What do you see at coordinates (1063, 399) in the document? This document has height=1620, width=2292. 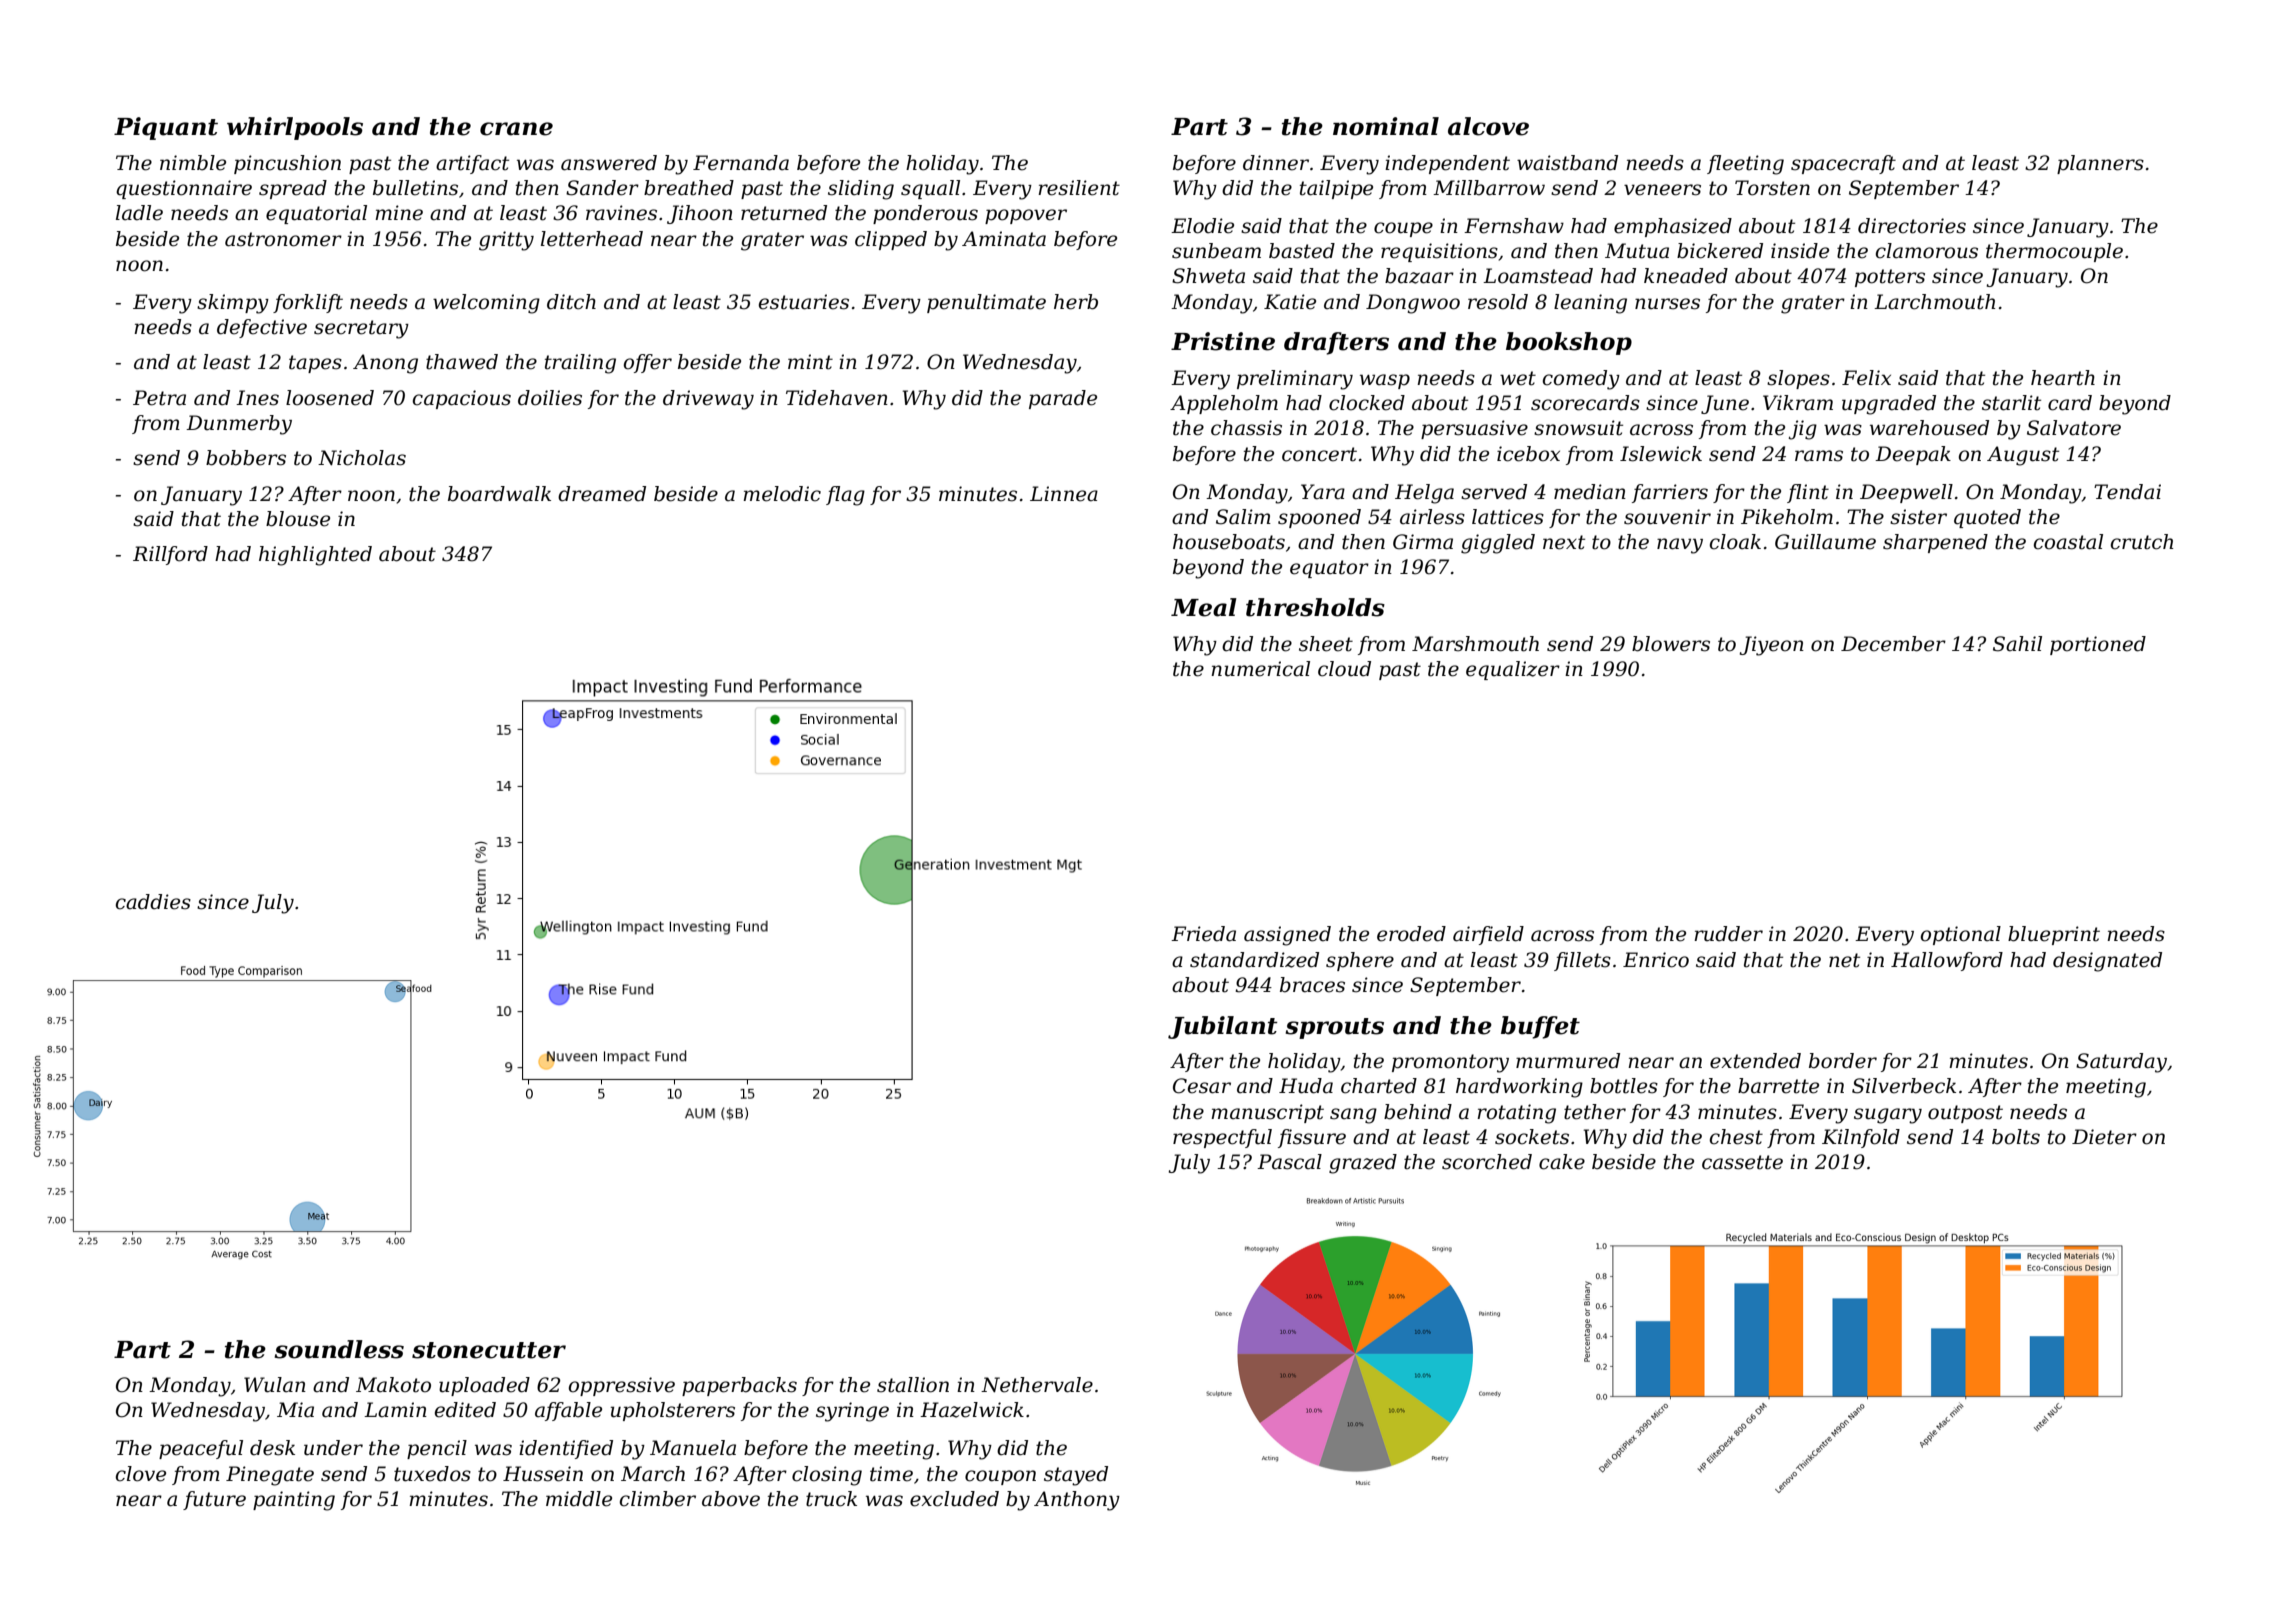 I see `parade` at bounding box center [1063, 399].
